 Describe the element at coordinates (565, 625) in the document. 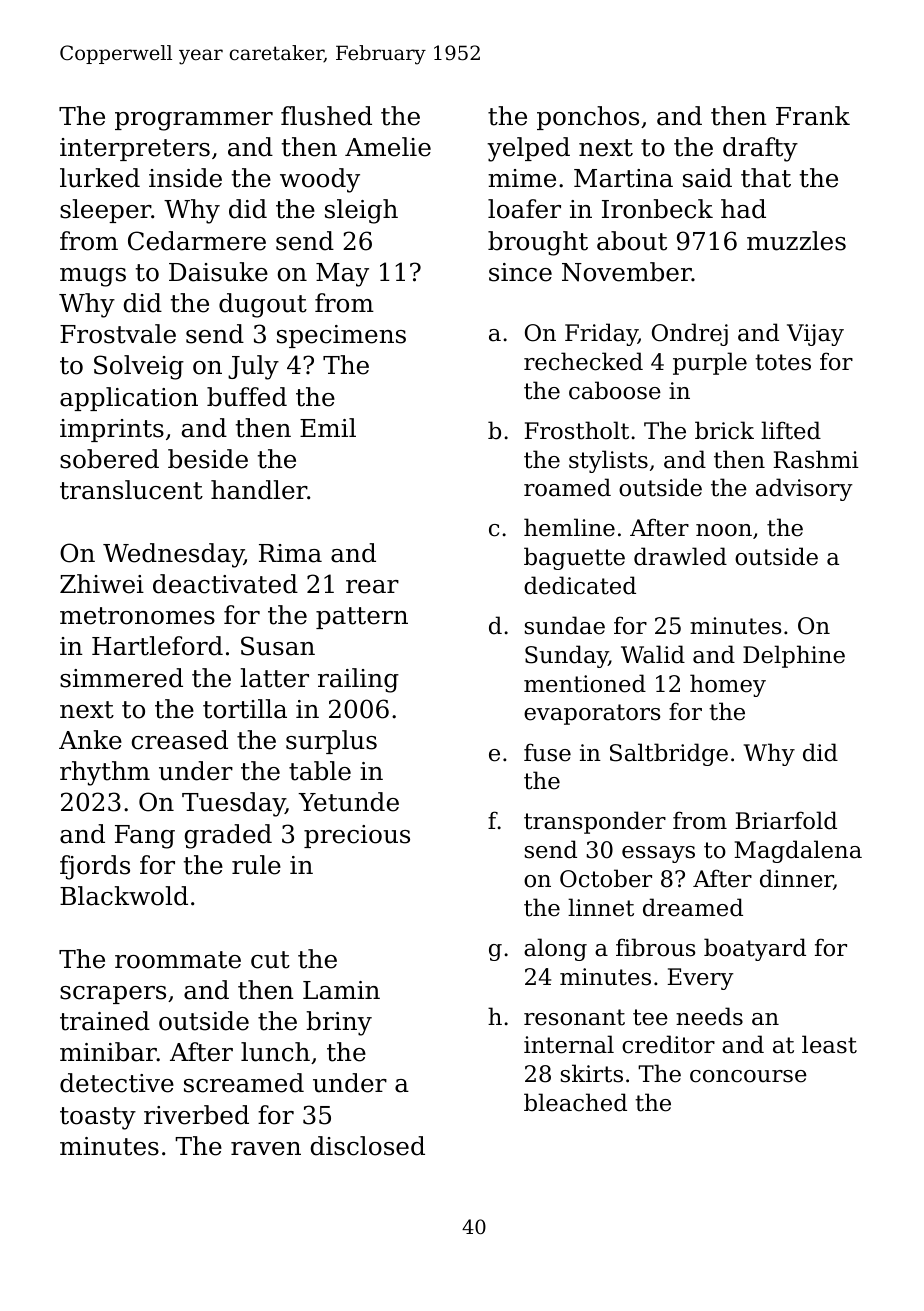

I see `sundae` at that location.
